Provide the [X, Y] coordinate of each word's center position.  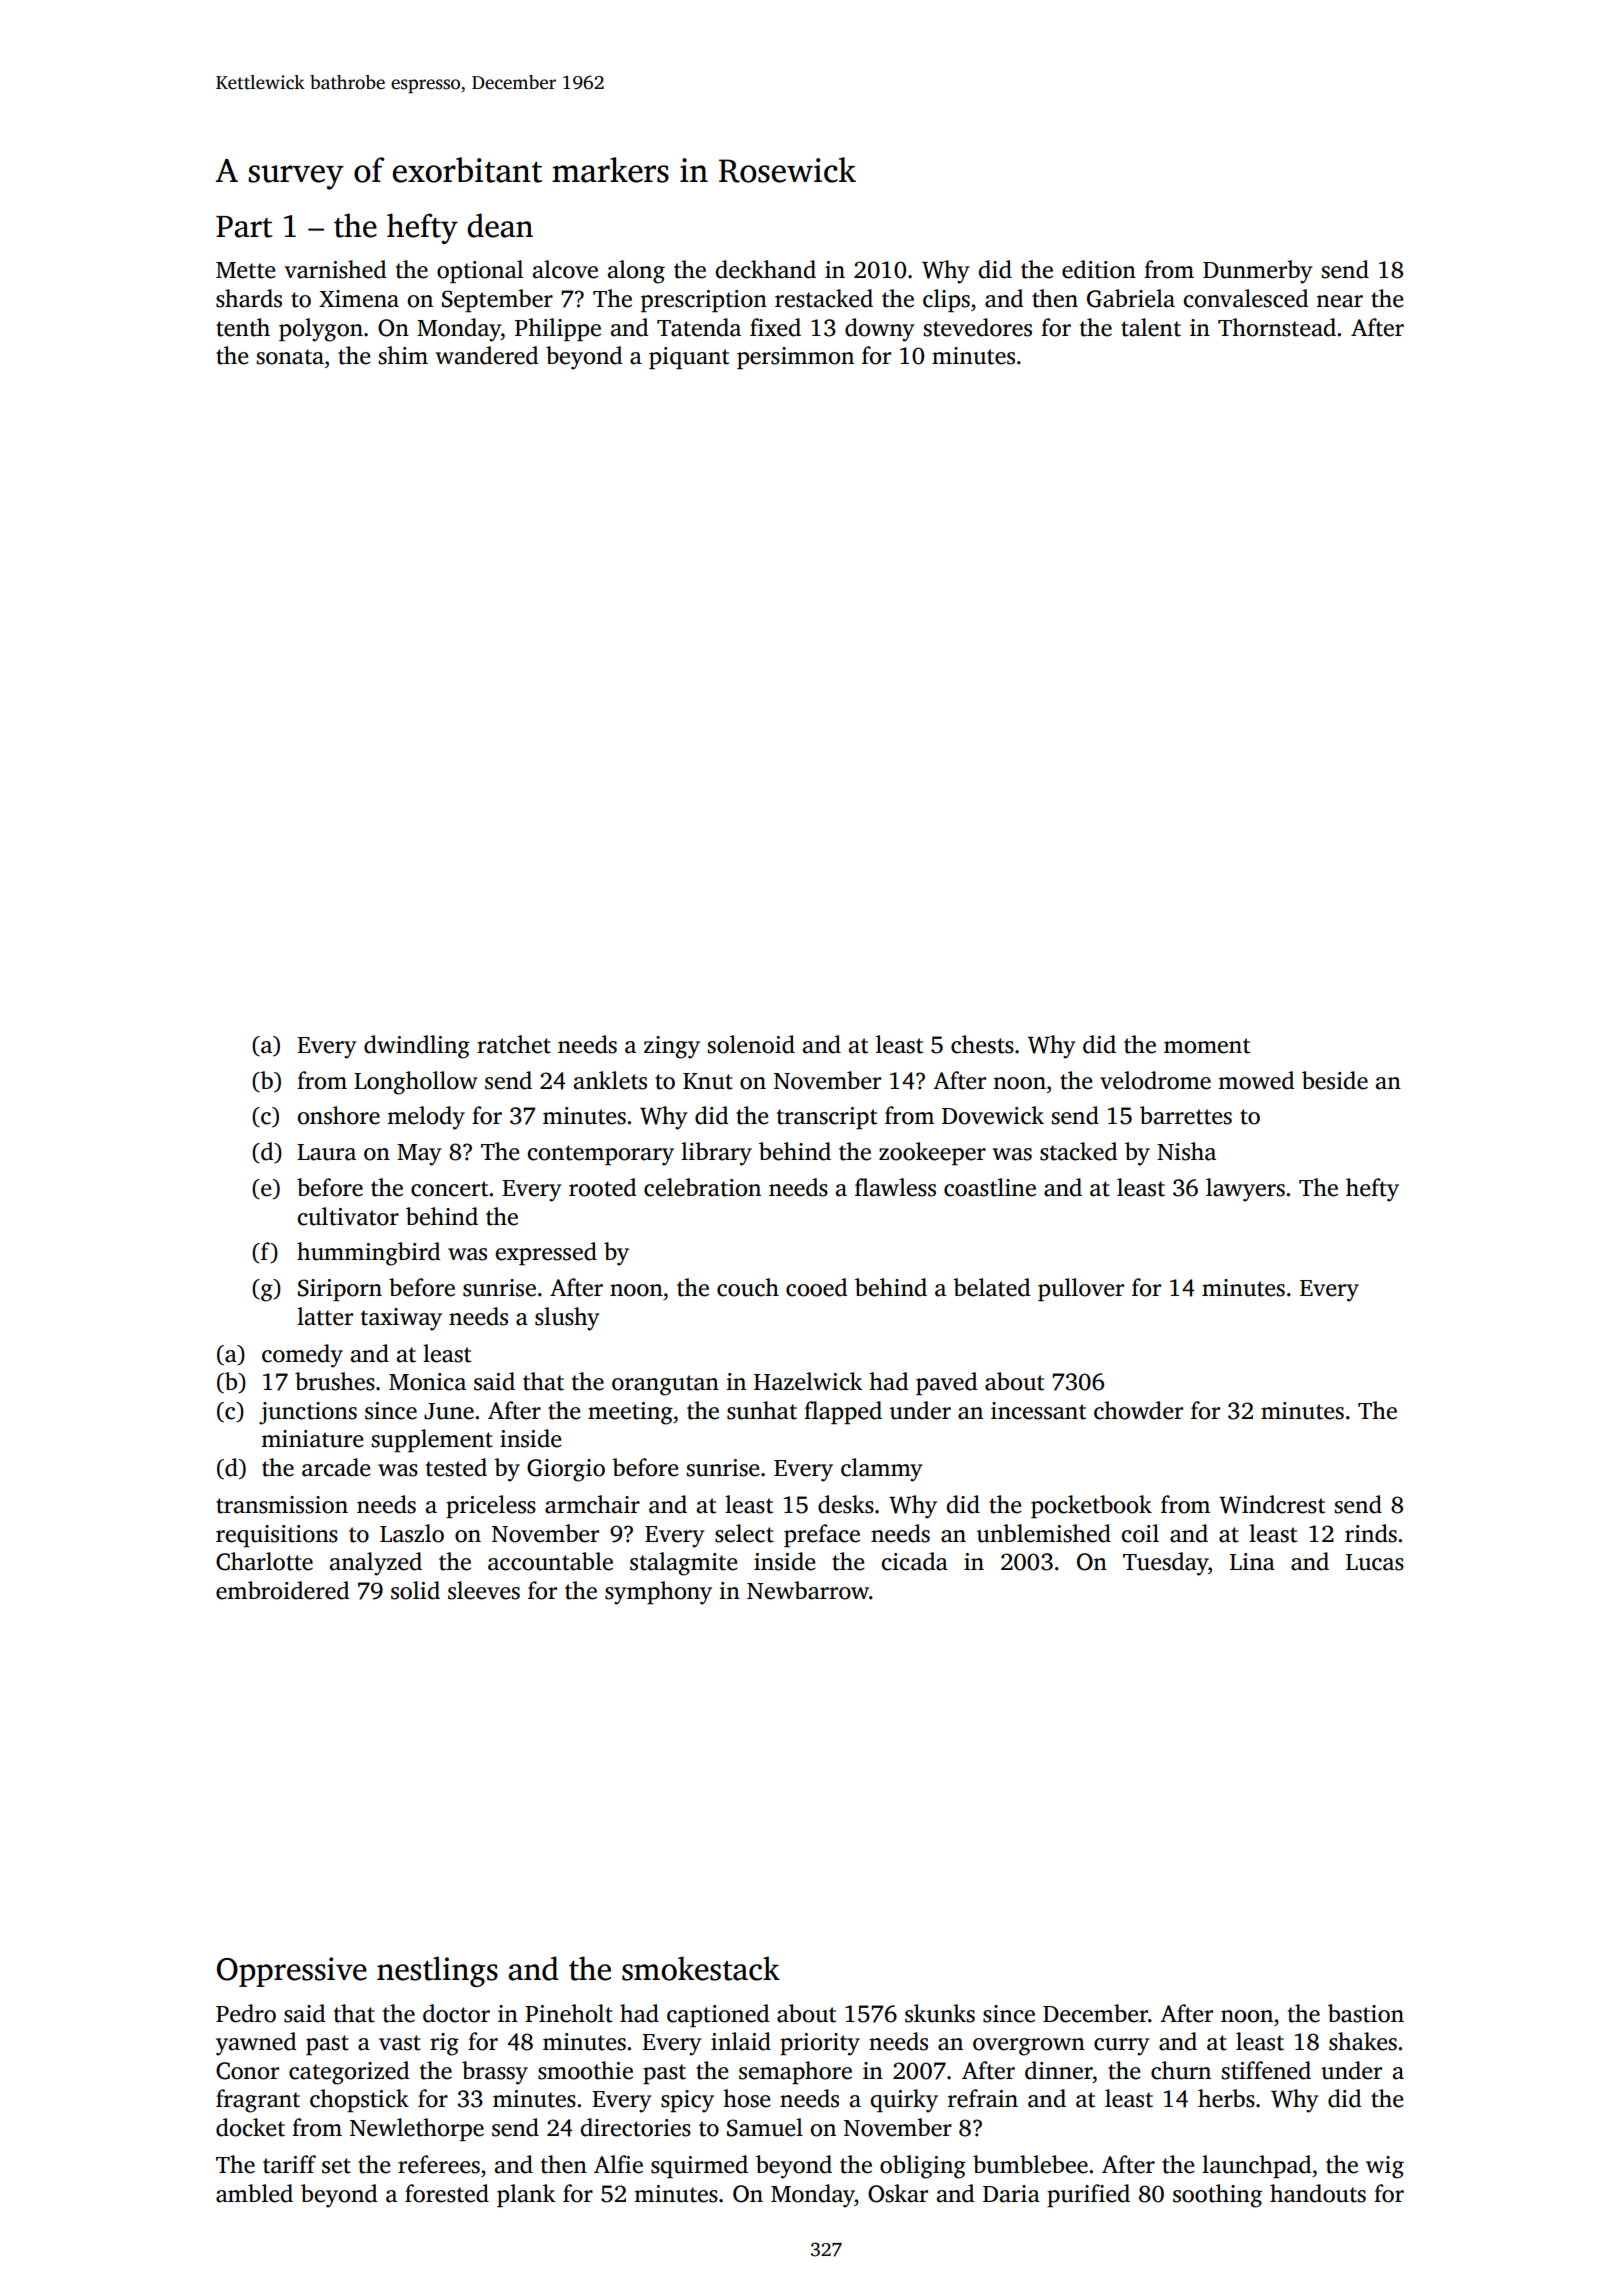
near [1339, 301]
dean [500, 225]
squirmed [699, 2166]
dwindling [417, 1047]
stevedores [977, 327]
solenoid [751, 1044]
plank [526, 2195]
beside [1335, 1080]
